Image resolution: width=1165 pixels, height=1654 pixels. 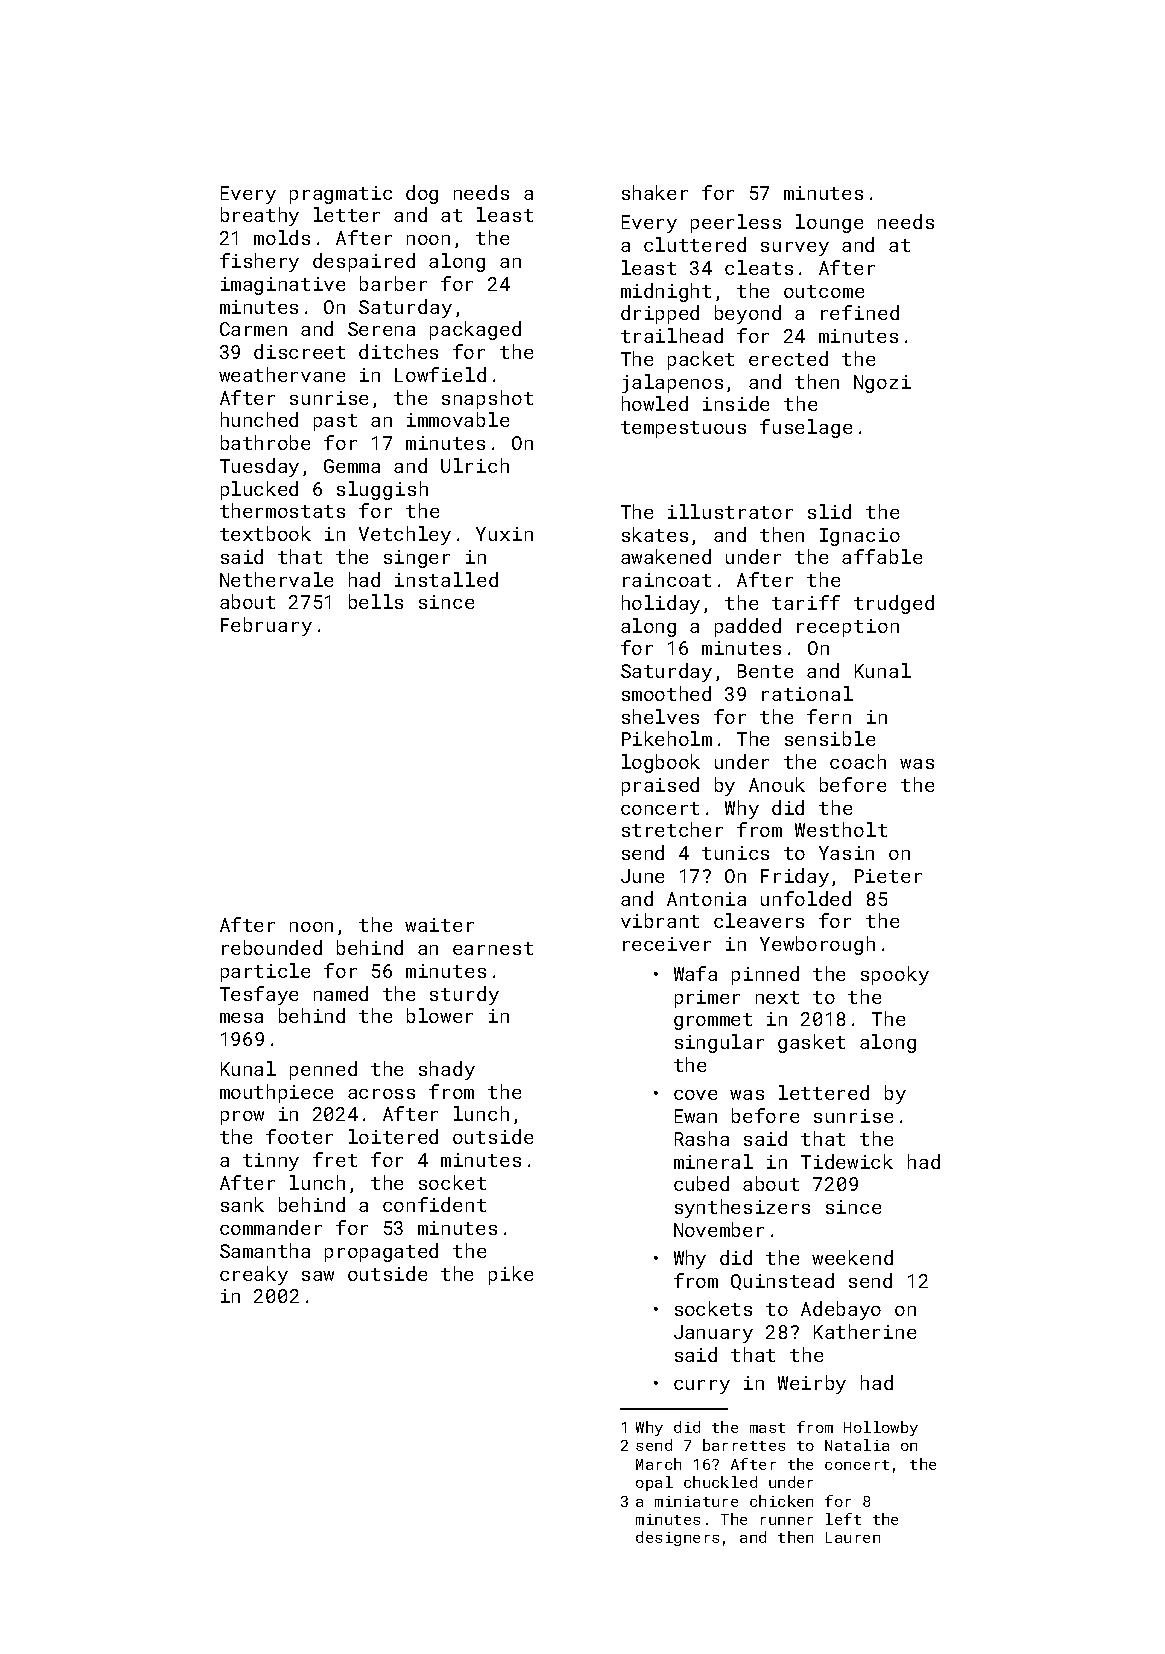 I want to click on tariff, so click(x=806, y=602).
